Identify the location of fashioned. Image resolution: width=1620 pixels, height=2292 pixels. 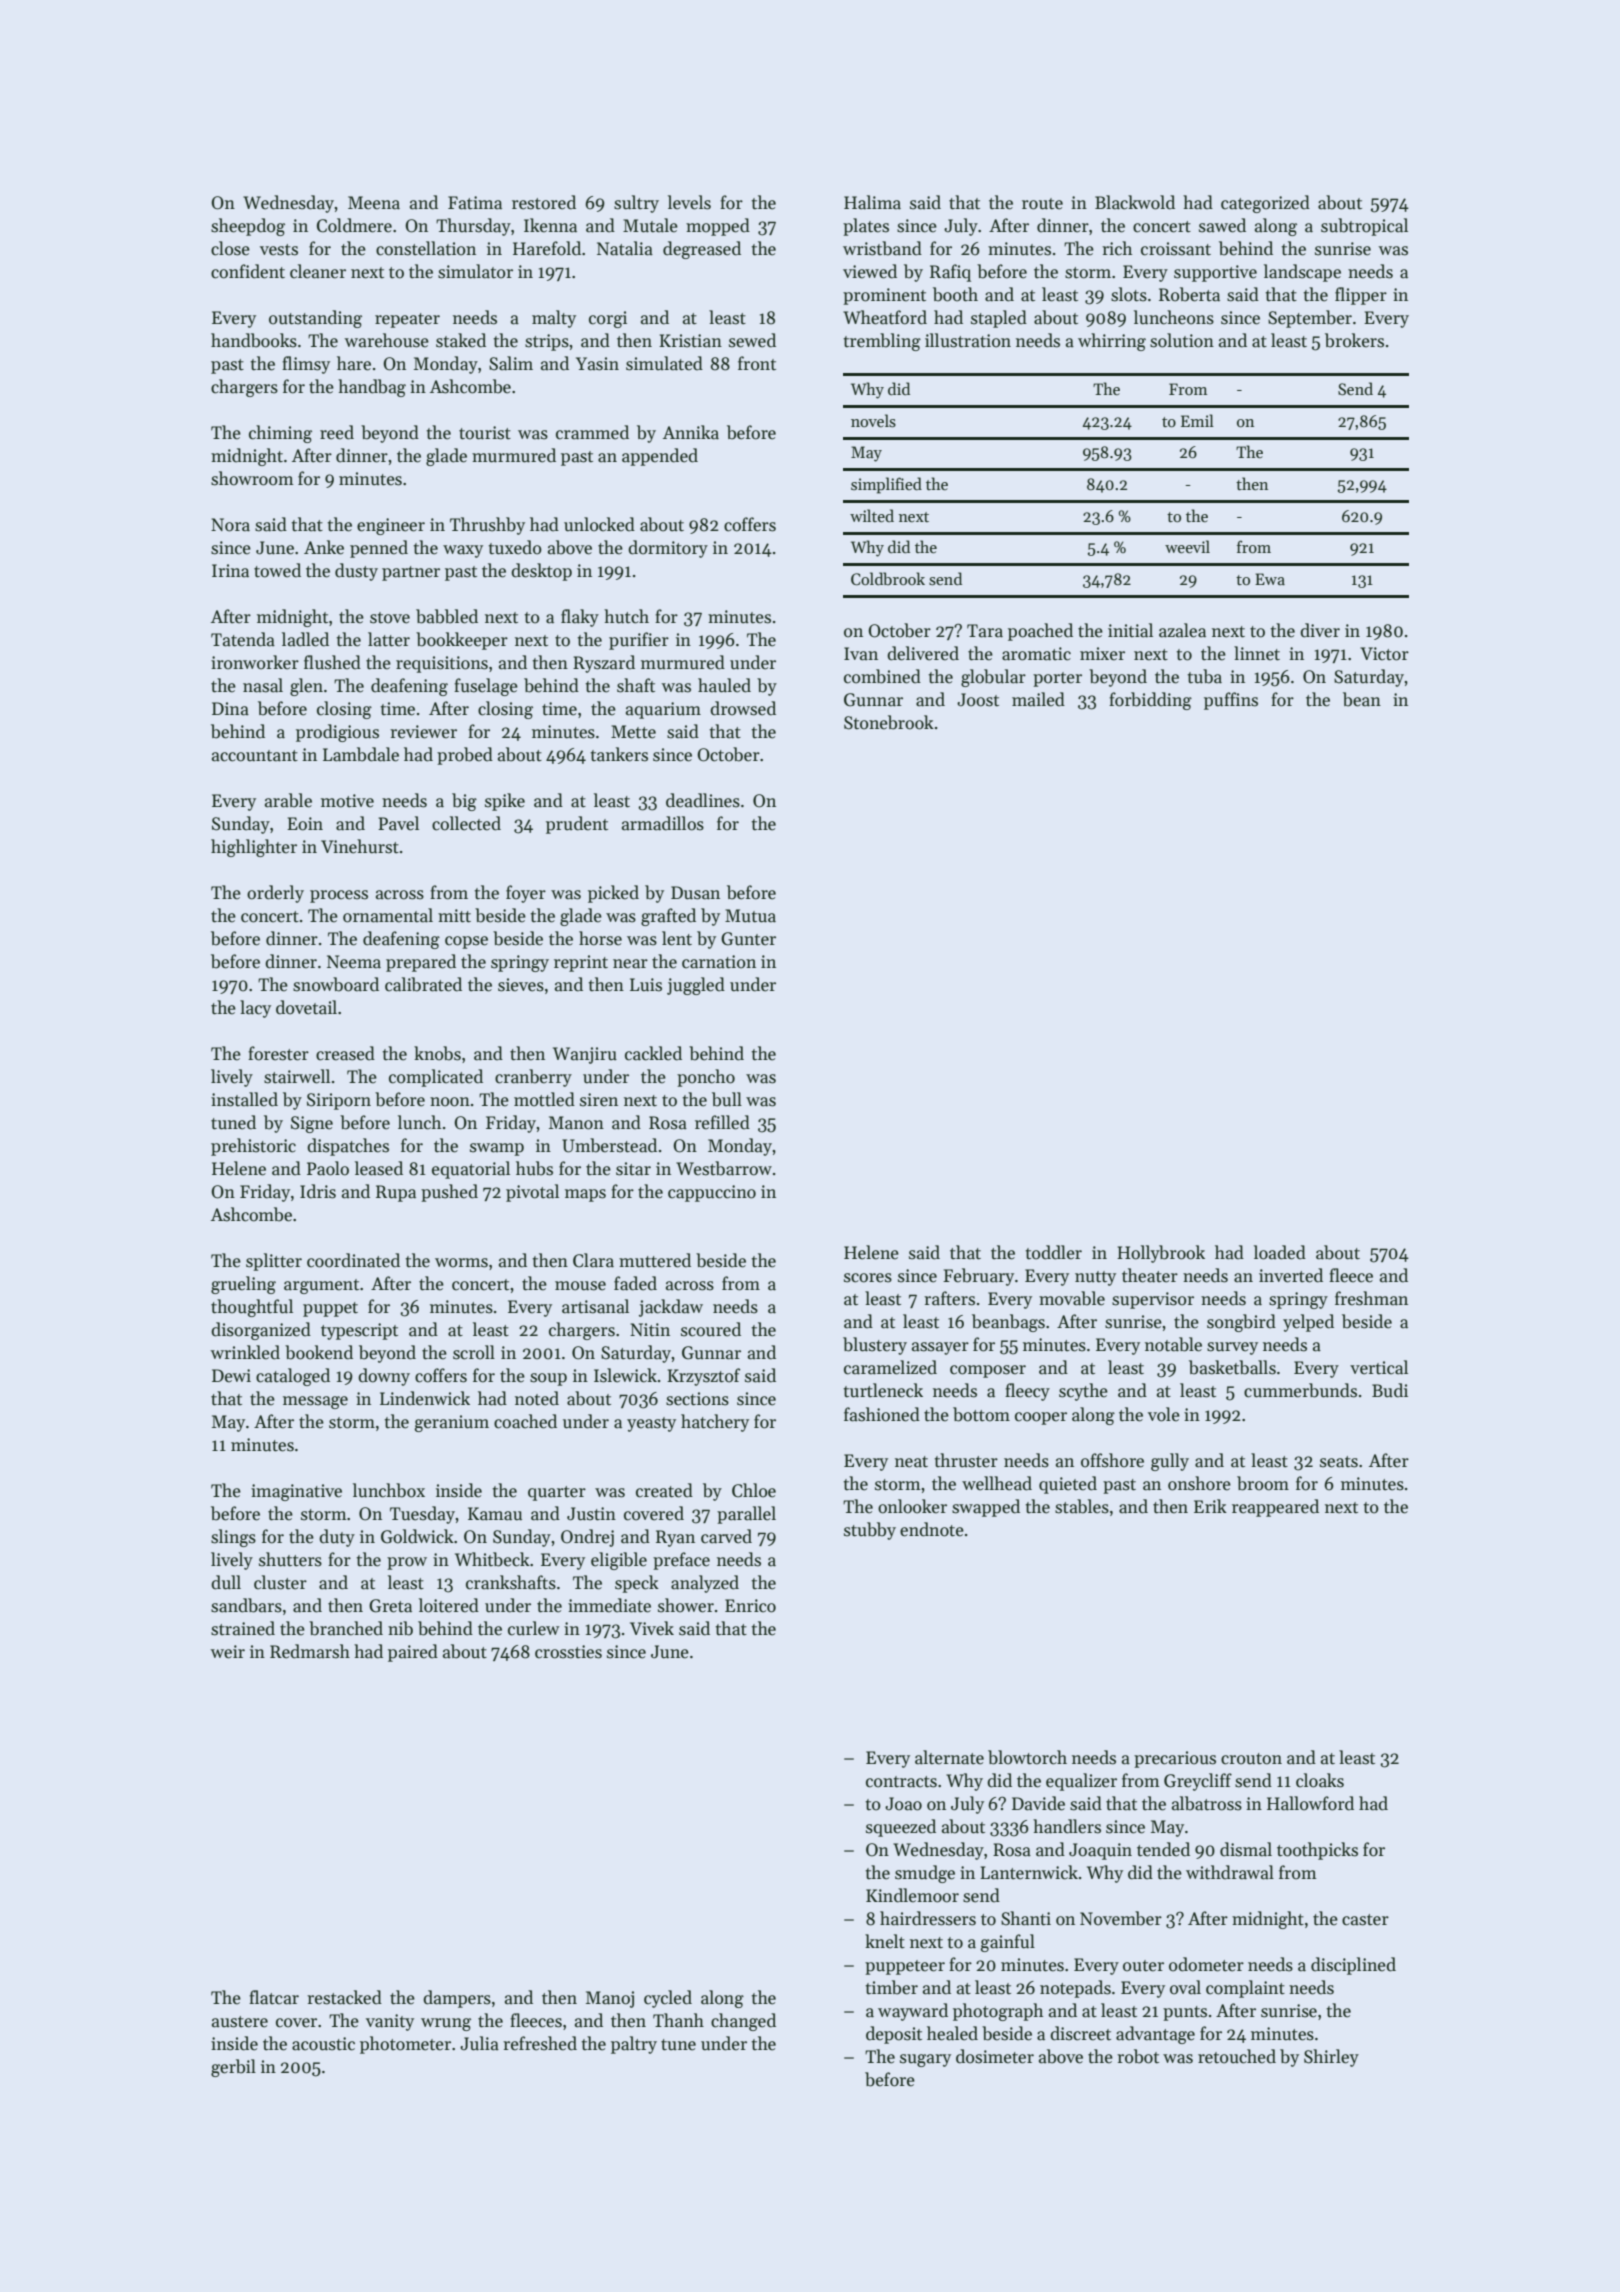
(882, 1414).
